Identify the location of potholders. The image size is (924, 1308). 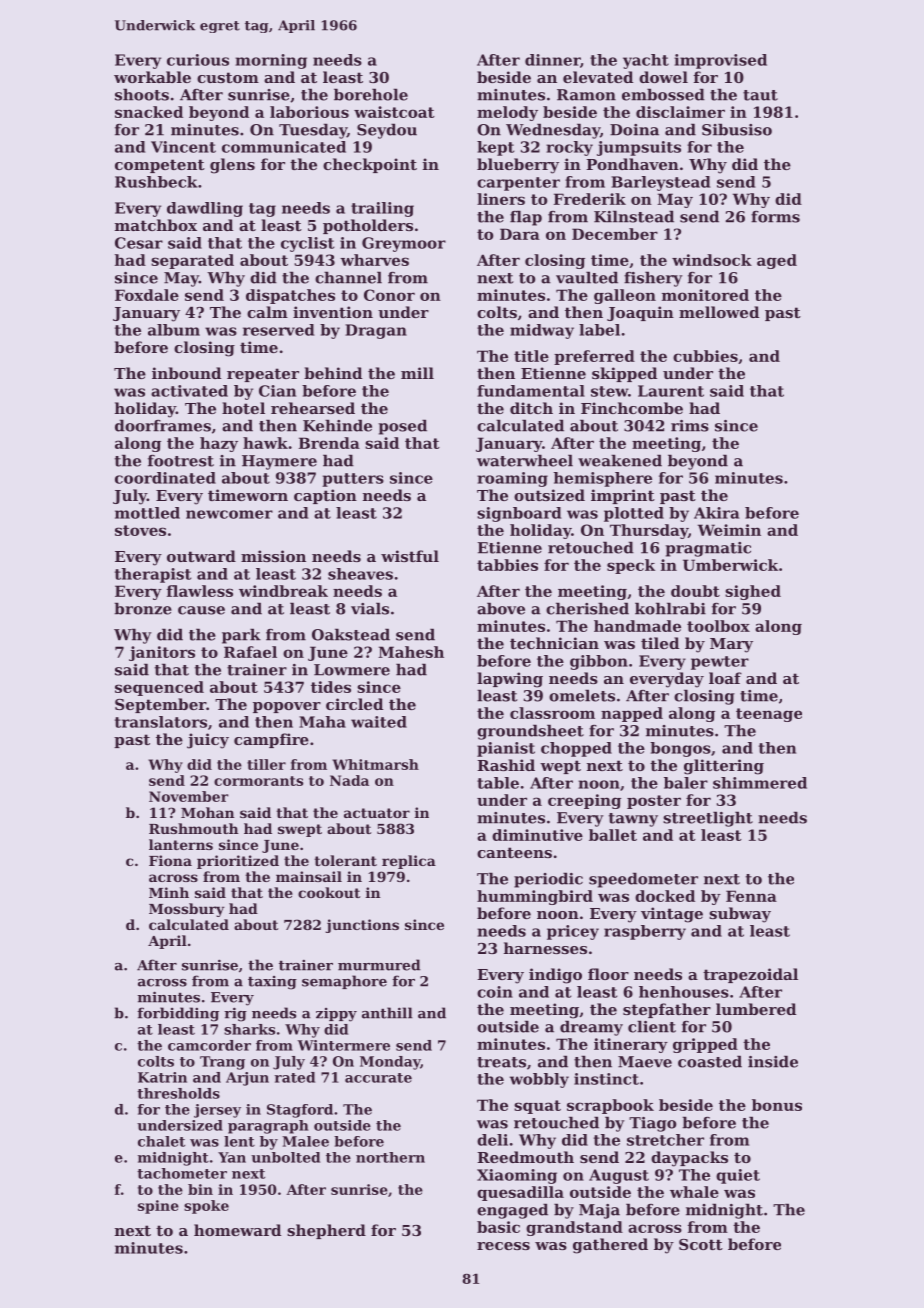
(368, 226).
